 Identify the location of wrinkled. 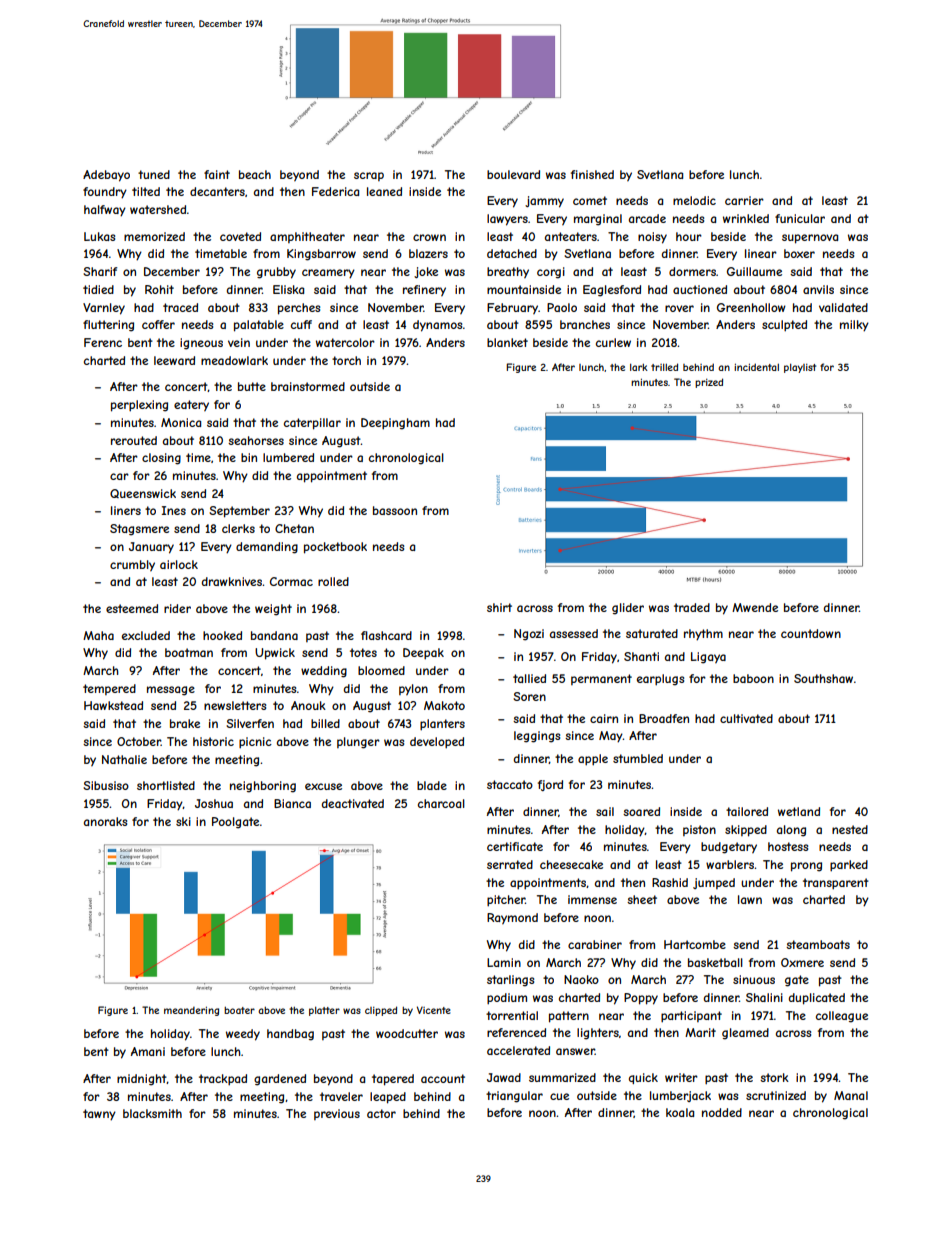
(746, 218).
